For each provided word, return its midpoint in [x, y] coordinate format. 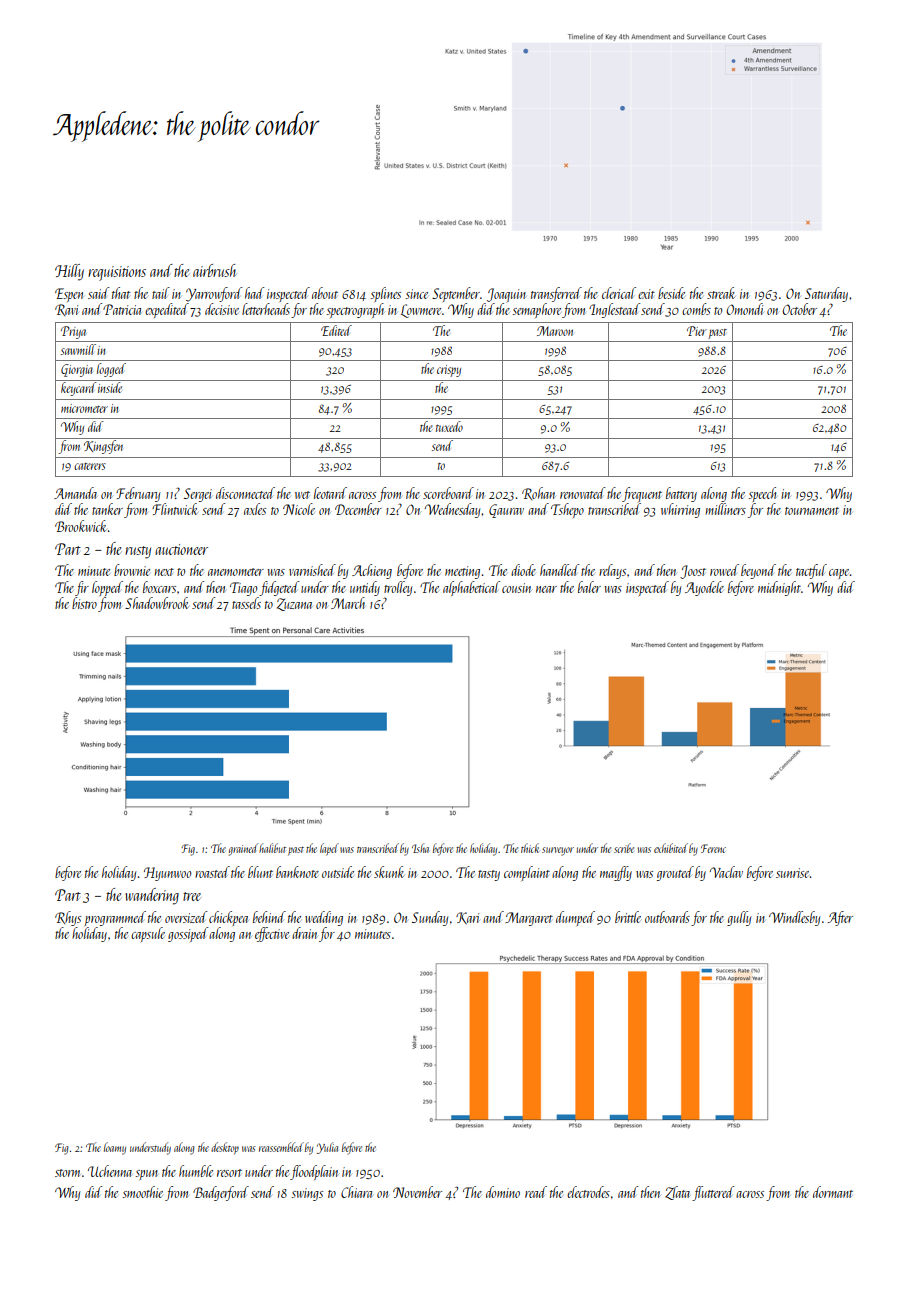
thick [530, 848]
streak [721, 293]
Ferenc [713, 848]
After [840, 918]
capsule [148, 934]
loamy [115, 1148]
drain [304, 933]
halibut [272, 848]
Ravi [66, 310]
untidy [365, 588]
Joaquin [506, 295]
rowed [724, 570]
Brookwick [81, 526]
